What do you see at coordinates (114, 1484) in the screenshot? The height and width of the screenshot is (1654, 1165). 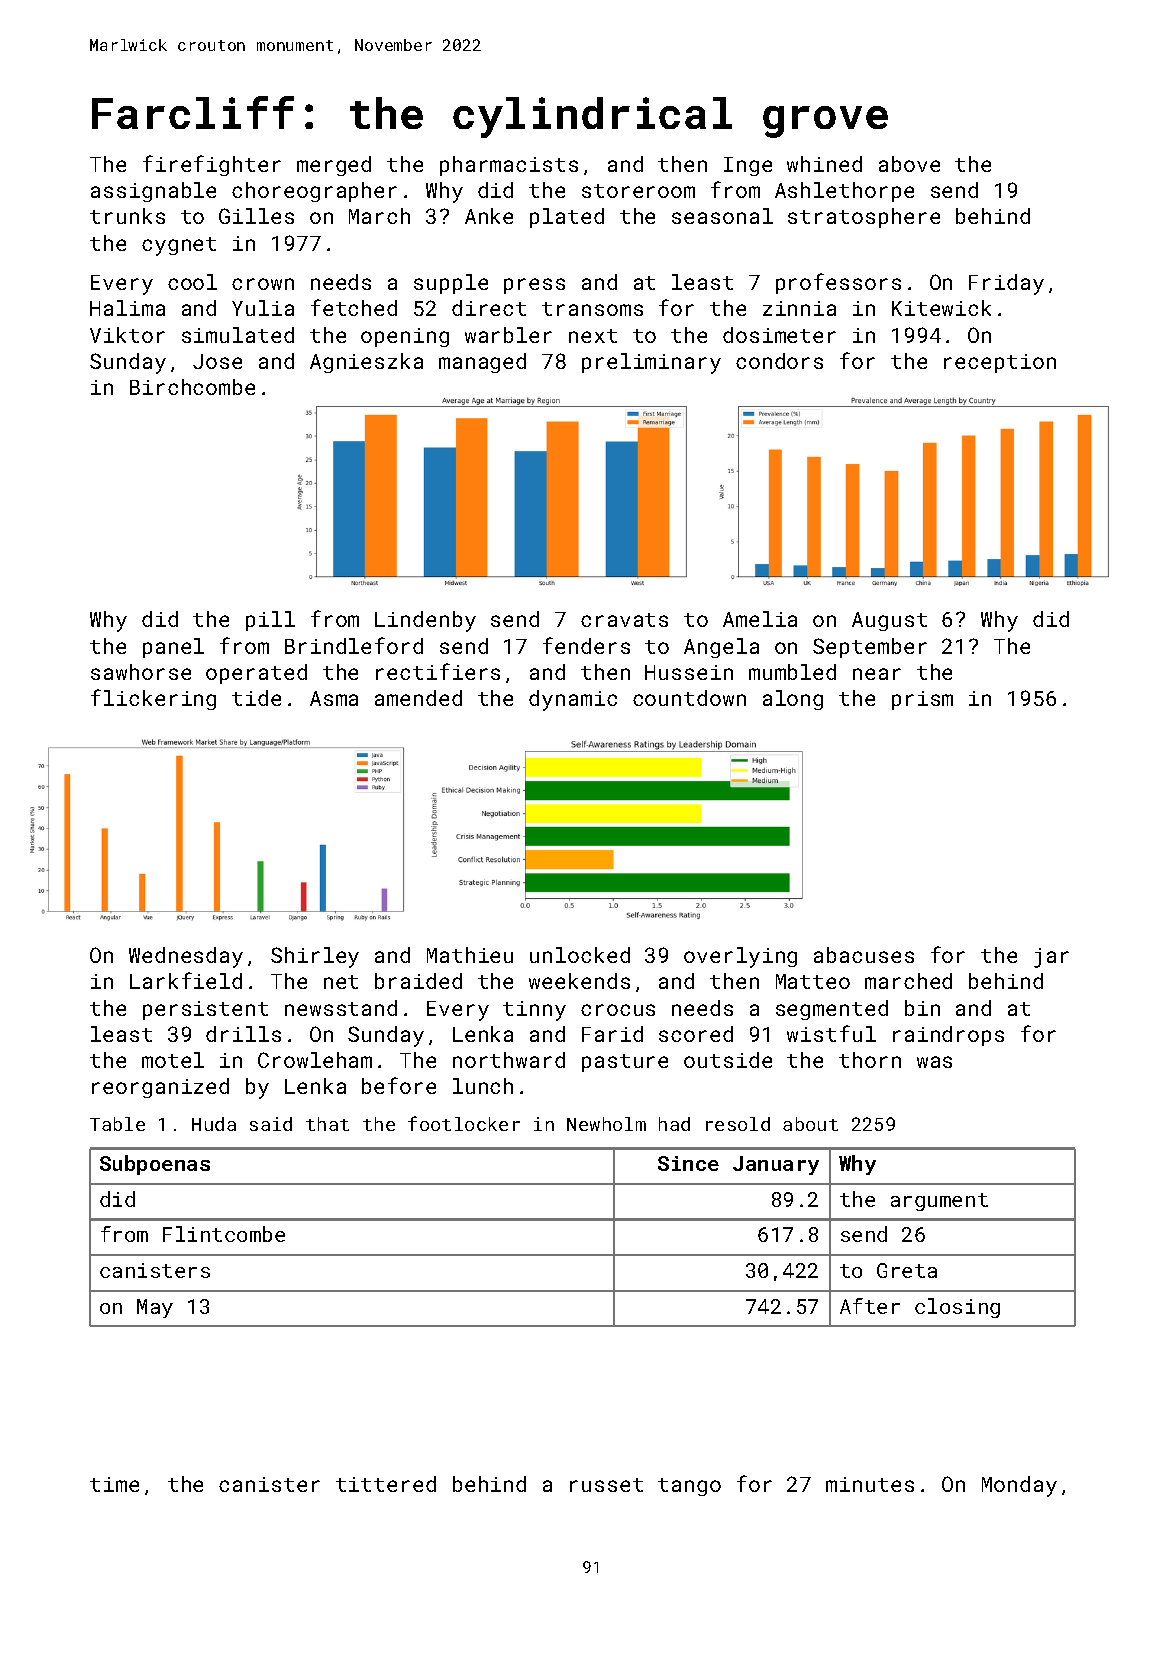 I see `time` at bounding box center [114, 1484].
